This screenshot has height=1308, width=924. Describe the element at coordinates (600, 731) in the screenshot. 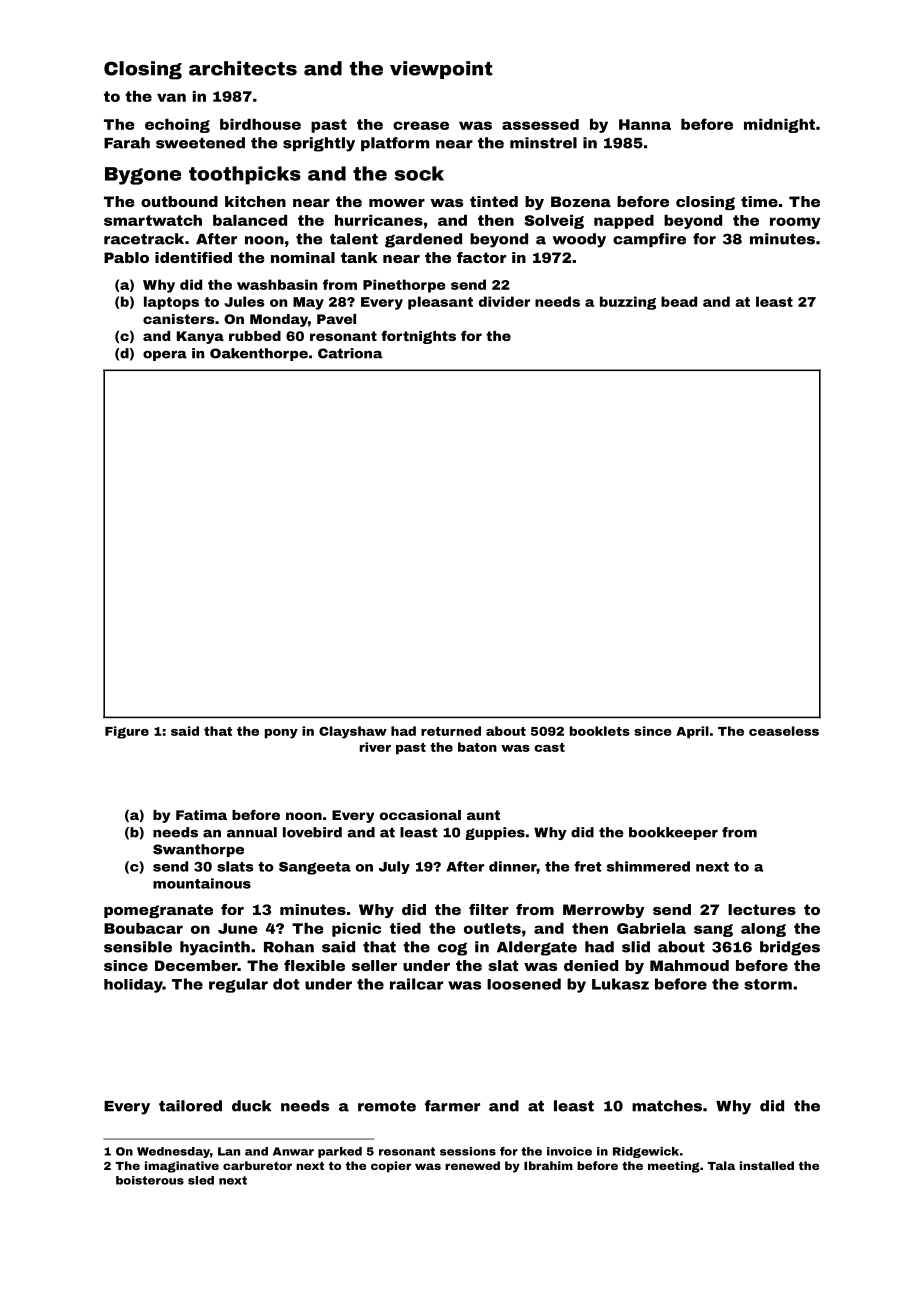

I see `booklets` at that location.
